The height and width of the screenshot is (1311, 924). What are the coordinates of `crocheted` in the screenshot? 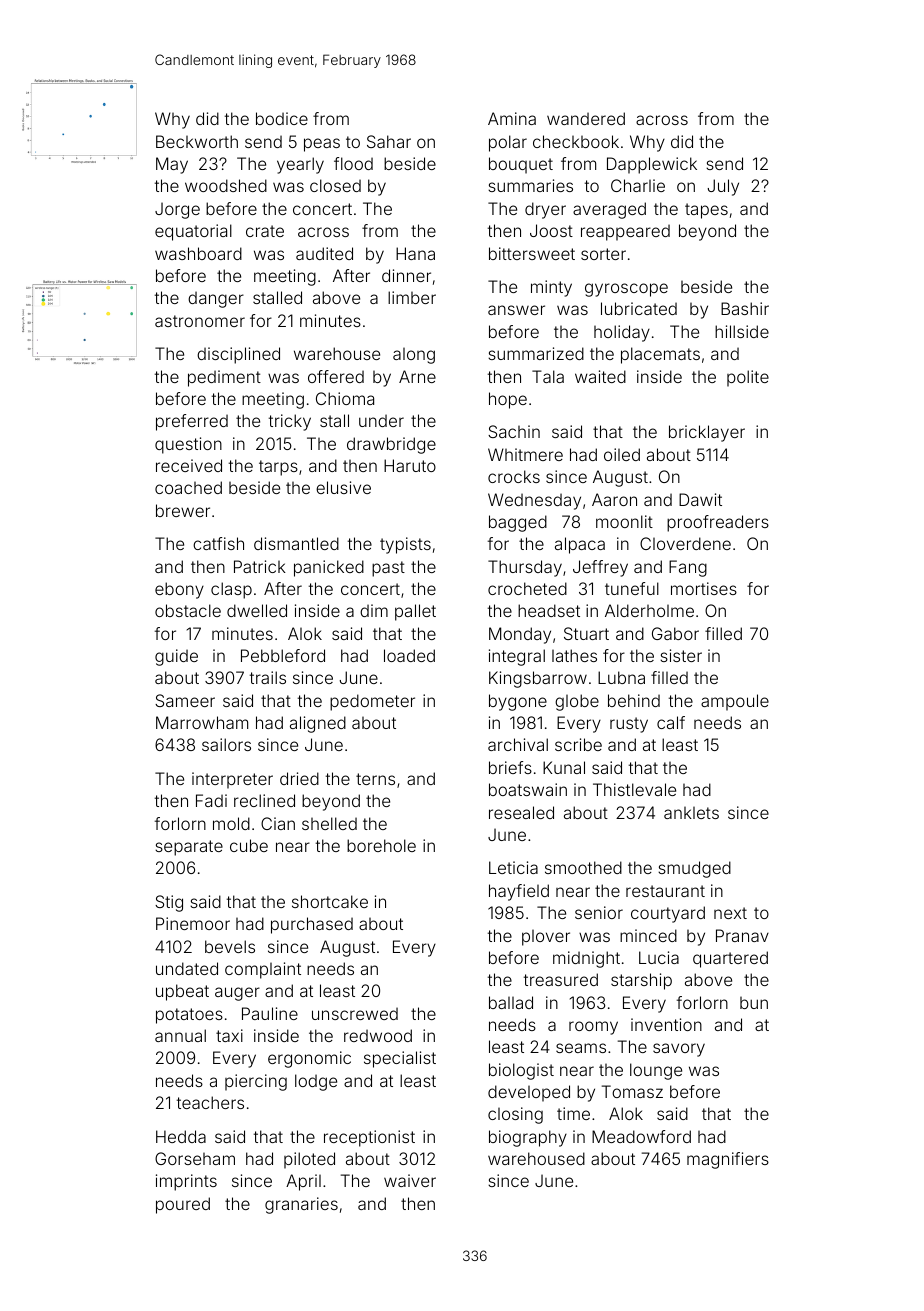 It's located at (527, 588).
